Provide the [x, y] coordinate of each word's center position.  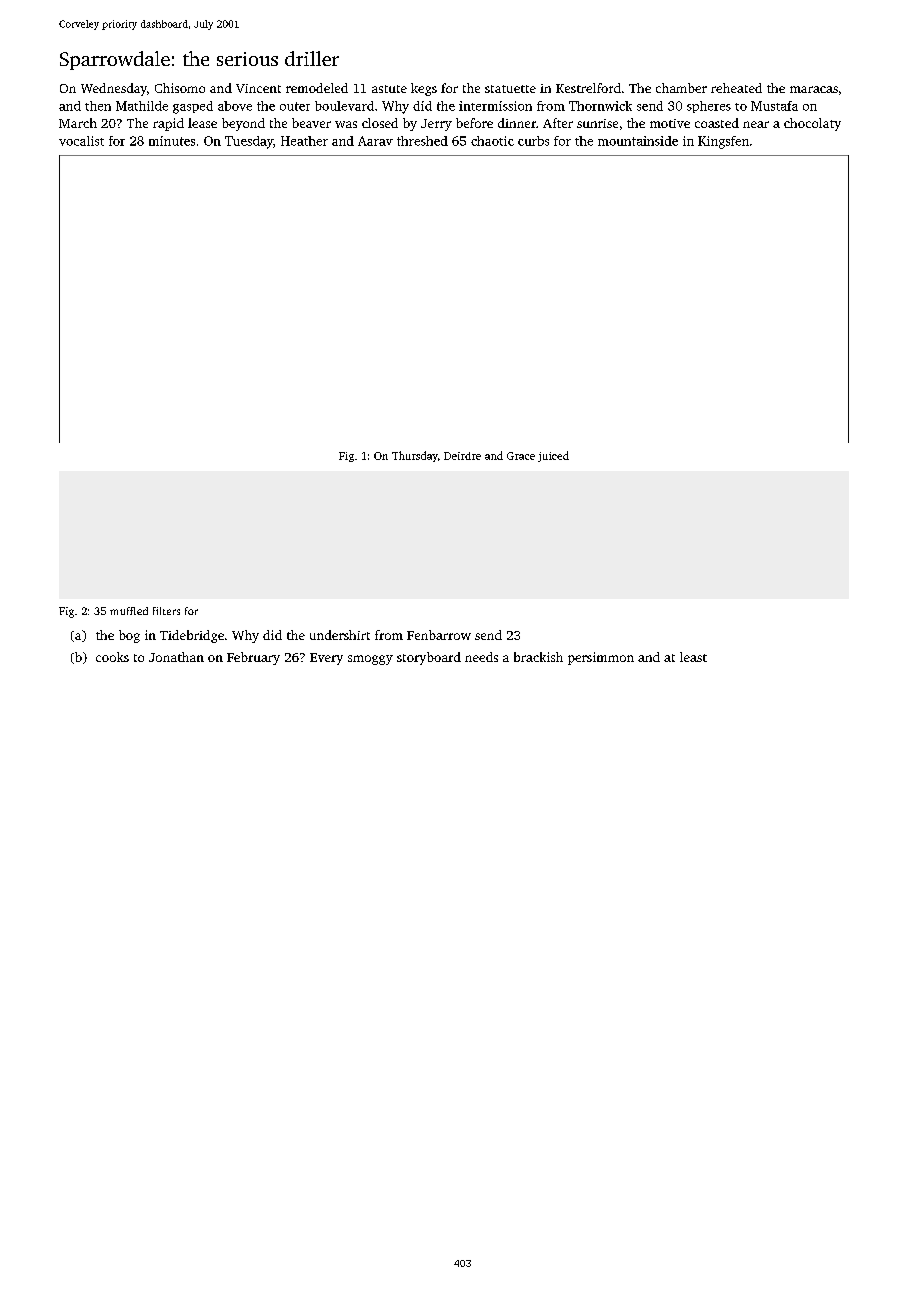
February [253, 658]
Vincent [258, 88]
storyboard [429, 658]
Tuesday [249, 142]
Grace [521, 456]
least [693, 657]
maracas [814, 89]
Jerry [436, 125]
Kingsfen [723, 142]
